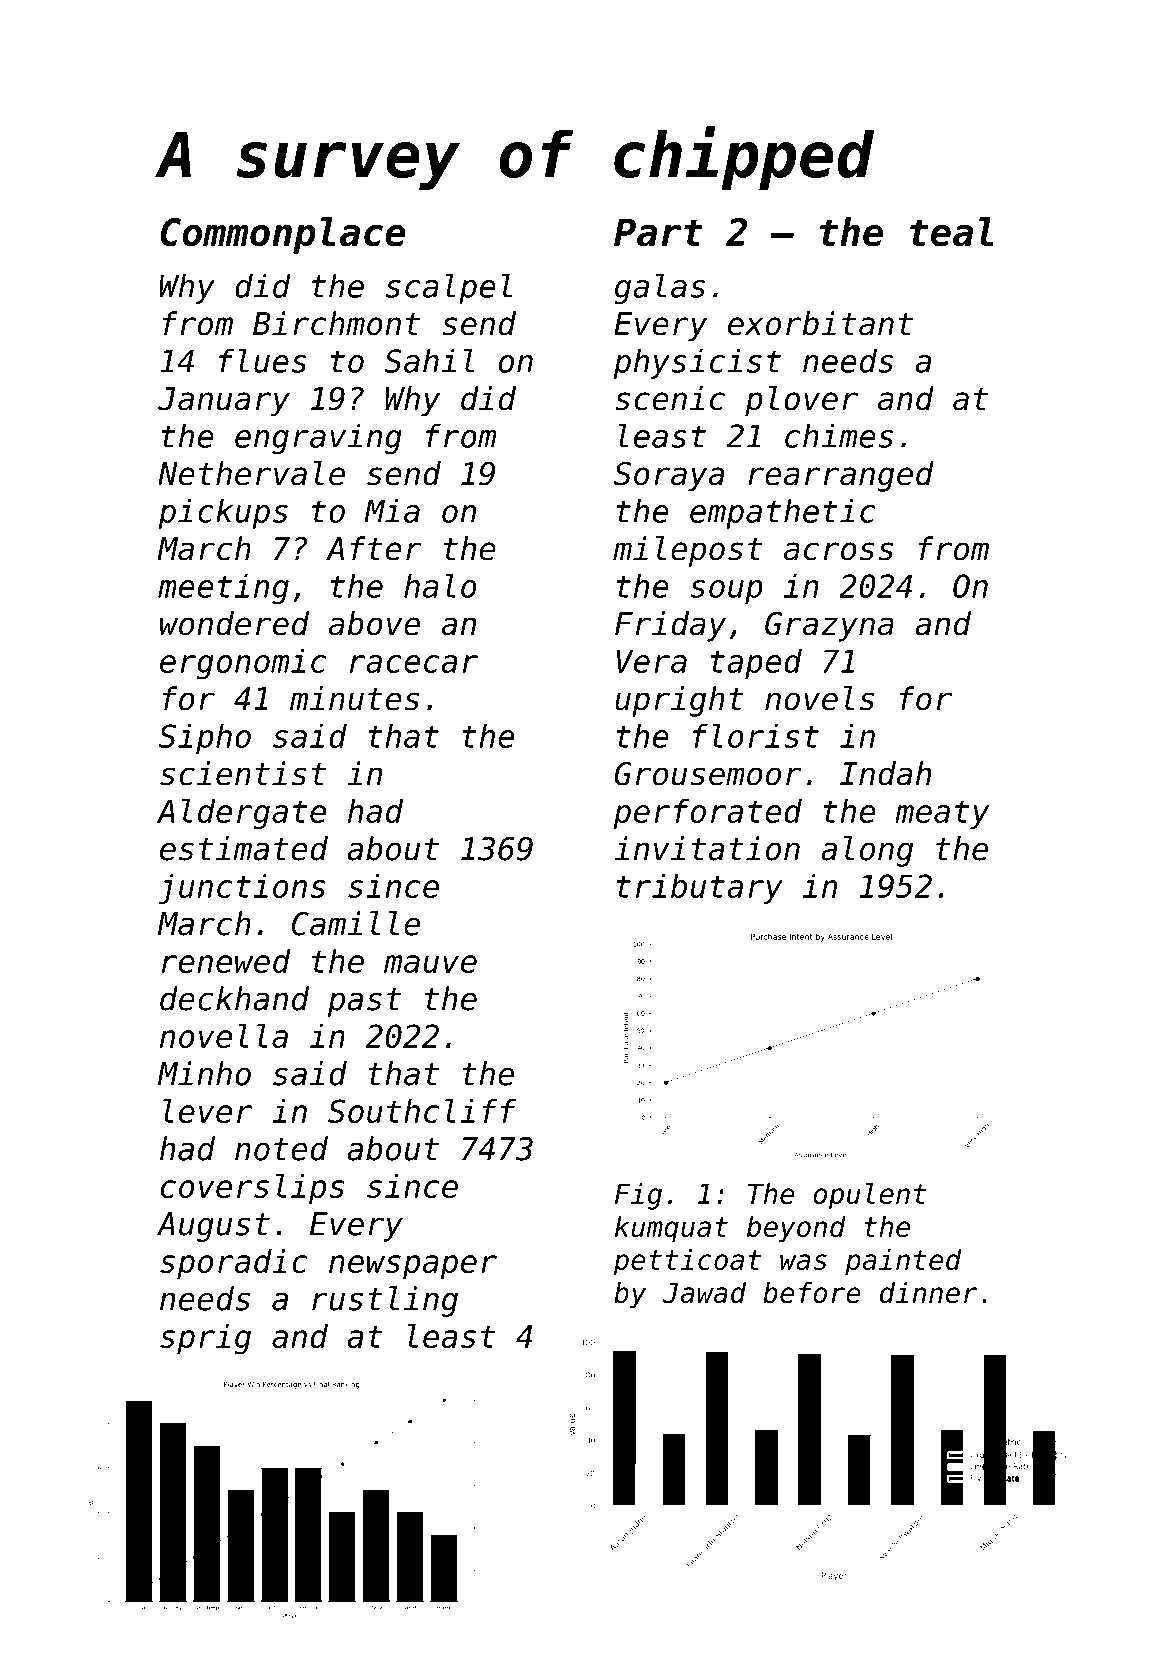 The height and width of the screenshot is (1654, 1165). Describe the element at coordinates (241, 814) in the screenshot. I see `Aldergate` at that location.
